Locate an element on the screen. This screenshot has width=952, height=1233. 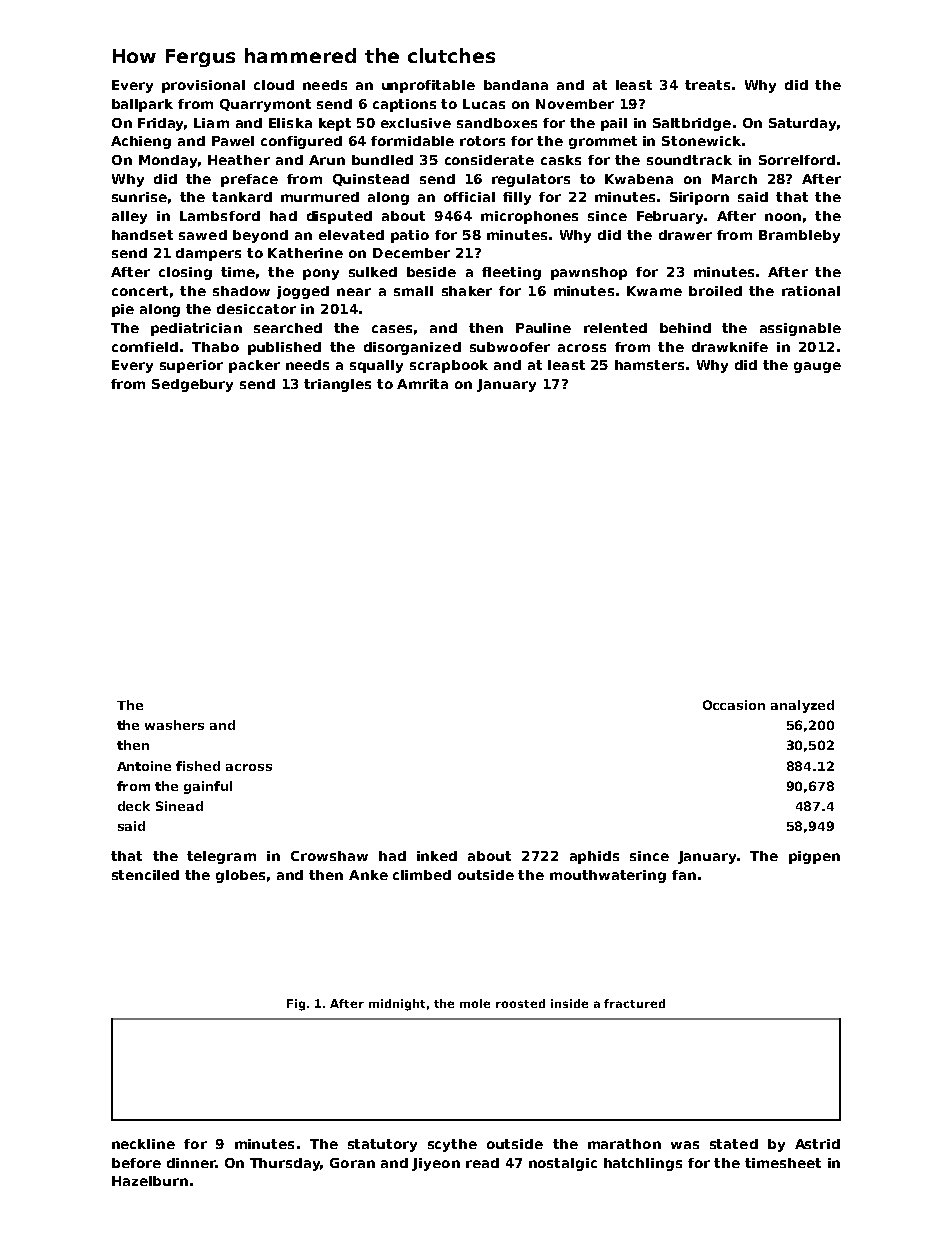
deck is located at coordinates (134, 806).
